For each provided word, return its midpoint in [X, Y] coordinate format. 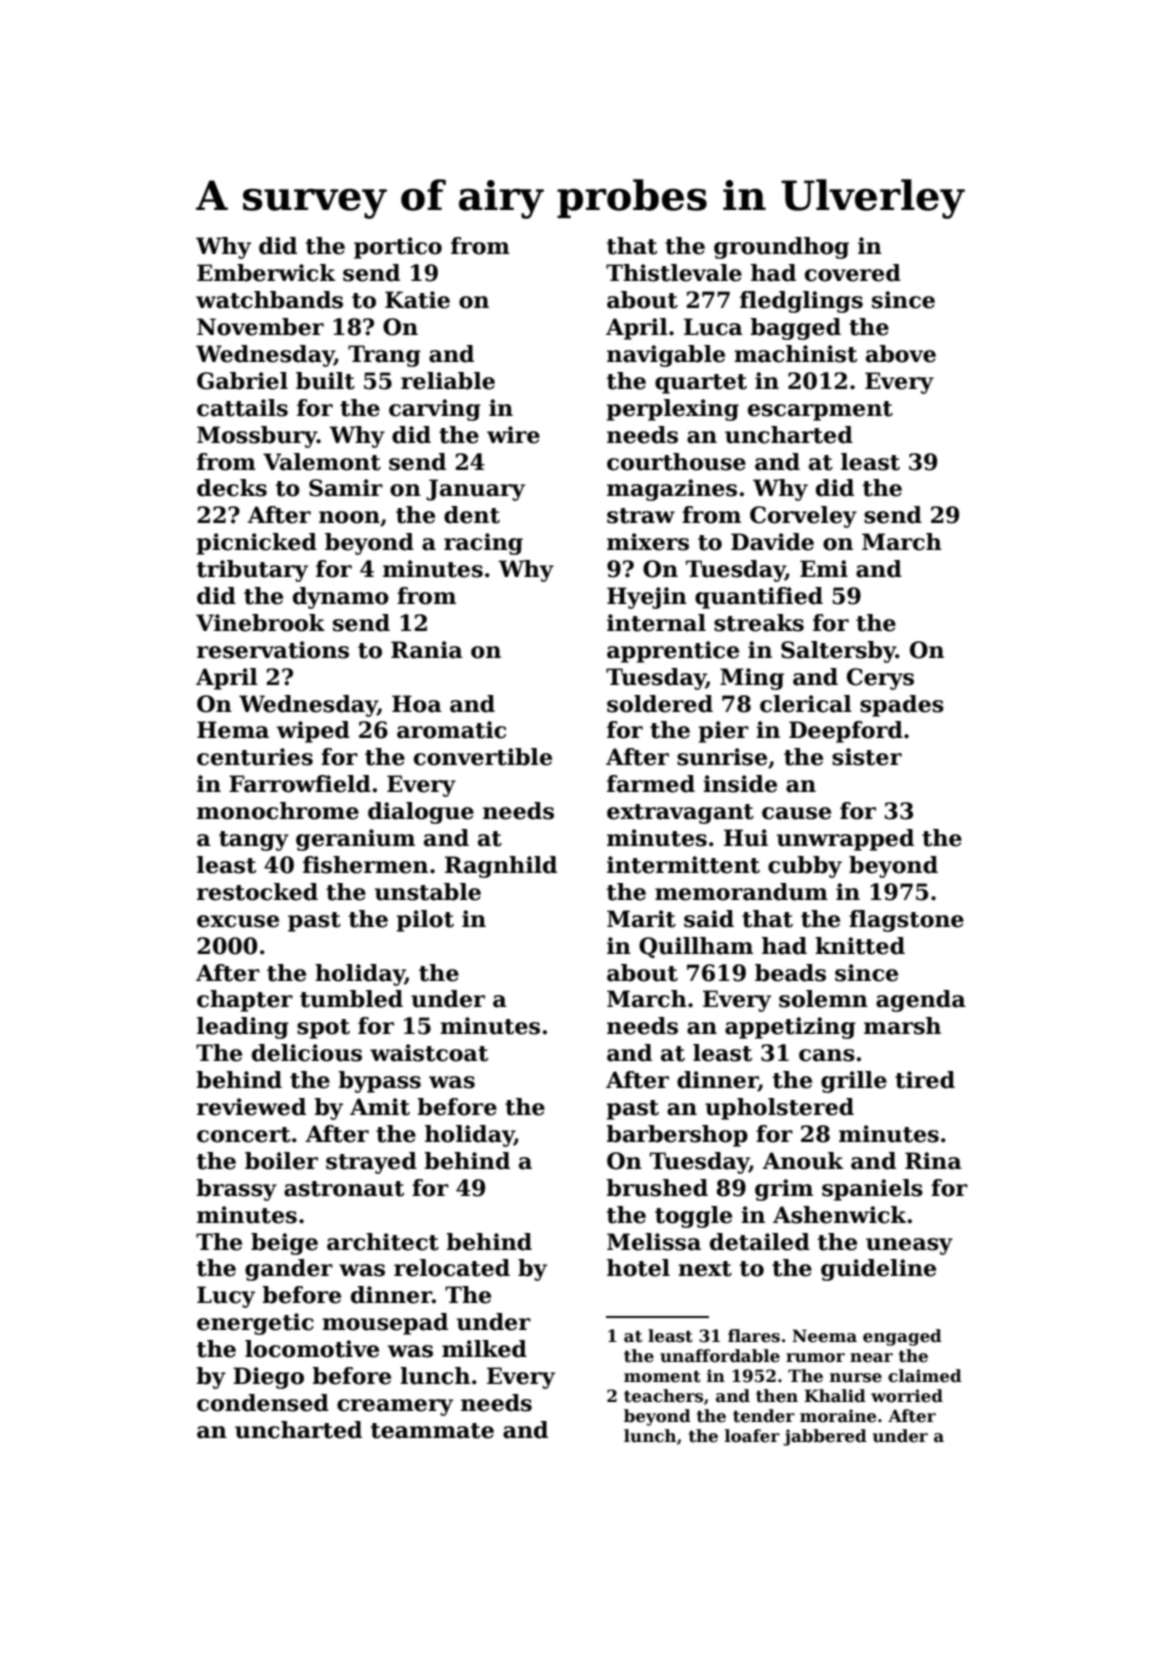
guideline [878, 1270]
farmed [651, 784]
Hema [233, 730]
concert [244, 1135]
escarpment [820, 411]
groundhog [781, 248]
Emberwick [266, 273]
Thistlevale [674, 273]
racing [483, 544]
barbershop [677, 1136]
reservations [273, 650]
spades [902, 706]
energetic [255, 1324]
